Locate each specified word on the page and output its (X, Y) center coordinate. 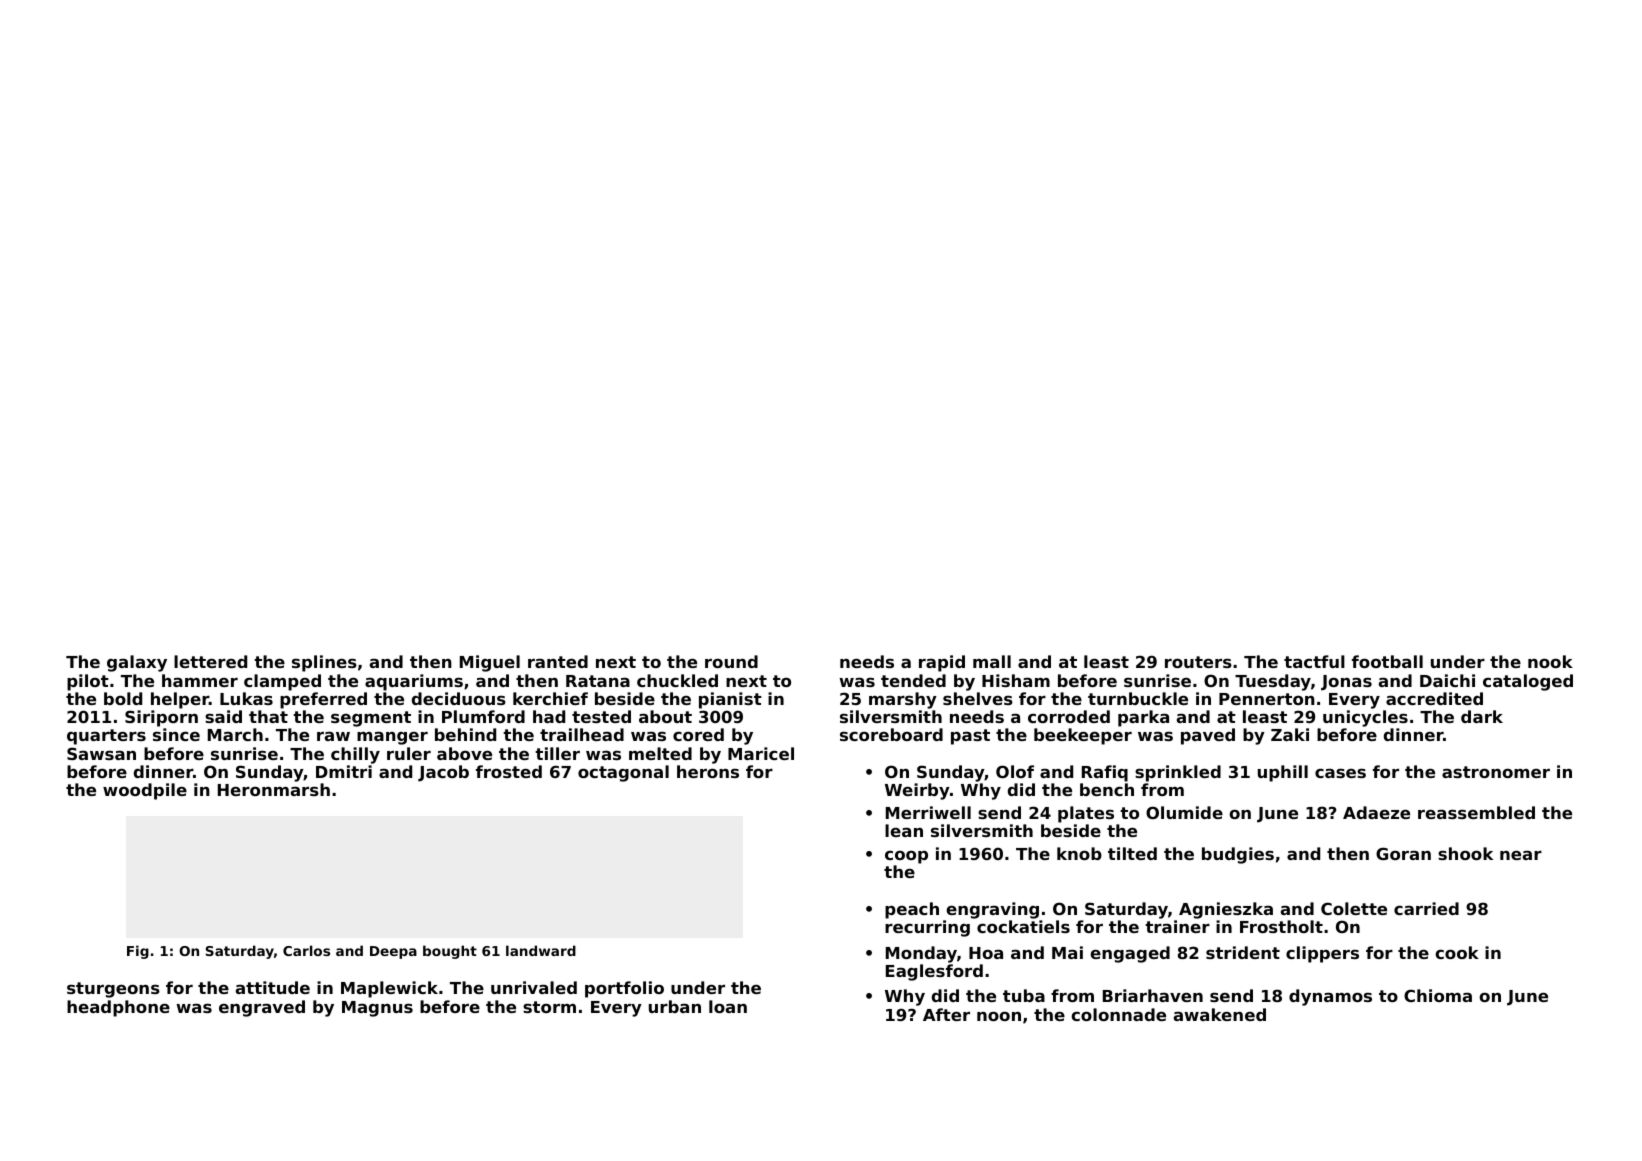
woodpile (145, 791)
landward (541, 950)
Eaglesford (934, 972)
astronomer (1496, 772)
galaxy (137, 663)
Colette (1354, 908)
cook (1457, 952)
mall (992, 661)
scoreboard (891, 734)
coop (906, 857)
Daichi (1447, 680)
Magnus (377, 1009)
